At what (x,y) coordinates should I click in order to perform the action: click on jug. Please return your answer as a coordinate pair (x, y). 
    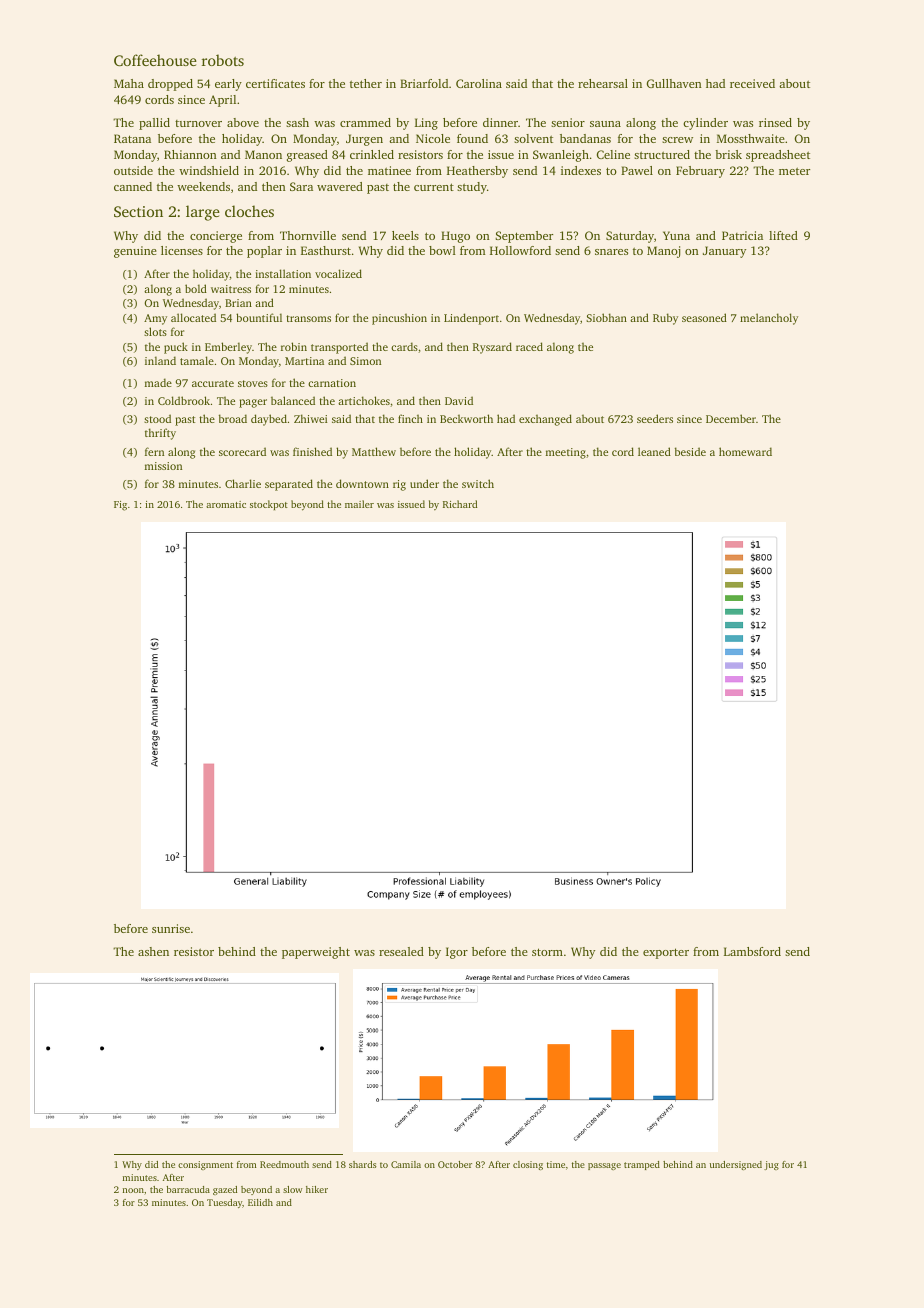
    Looking at the image, I should click on (771, 1165).
